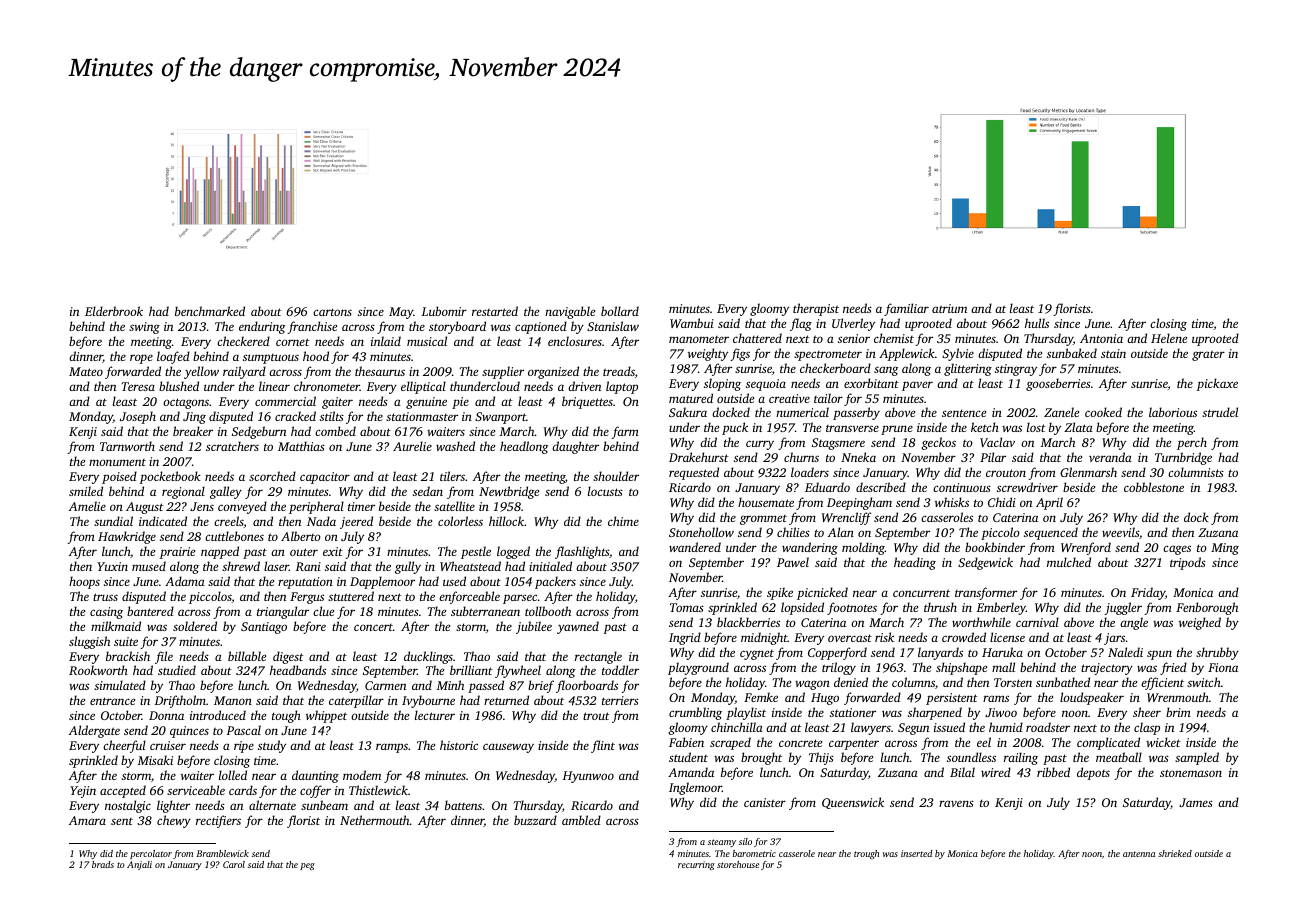  I want to click on picnicked, so click(822, 593).
